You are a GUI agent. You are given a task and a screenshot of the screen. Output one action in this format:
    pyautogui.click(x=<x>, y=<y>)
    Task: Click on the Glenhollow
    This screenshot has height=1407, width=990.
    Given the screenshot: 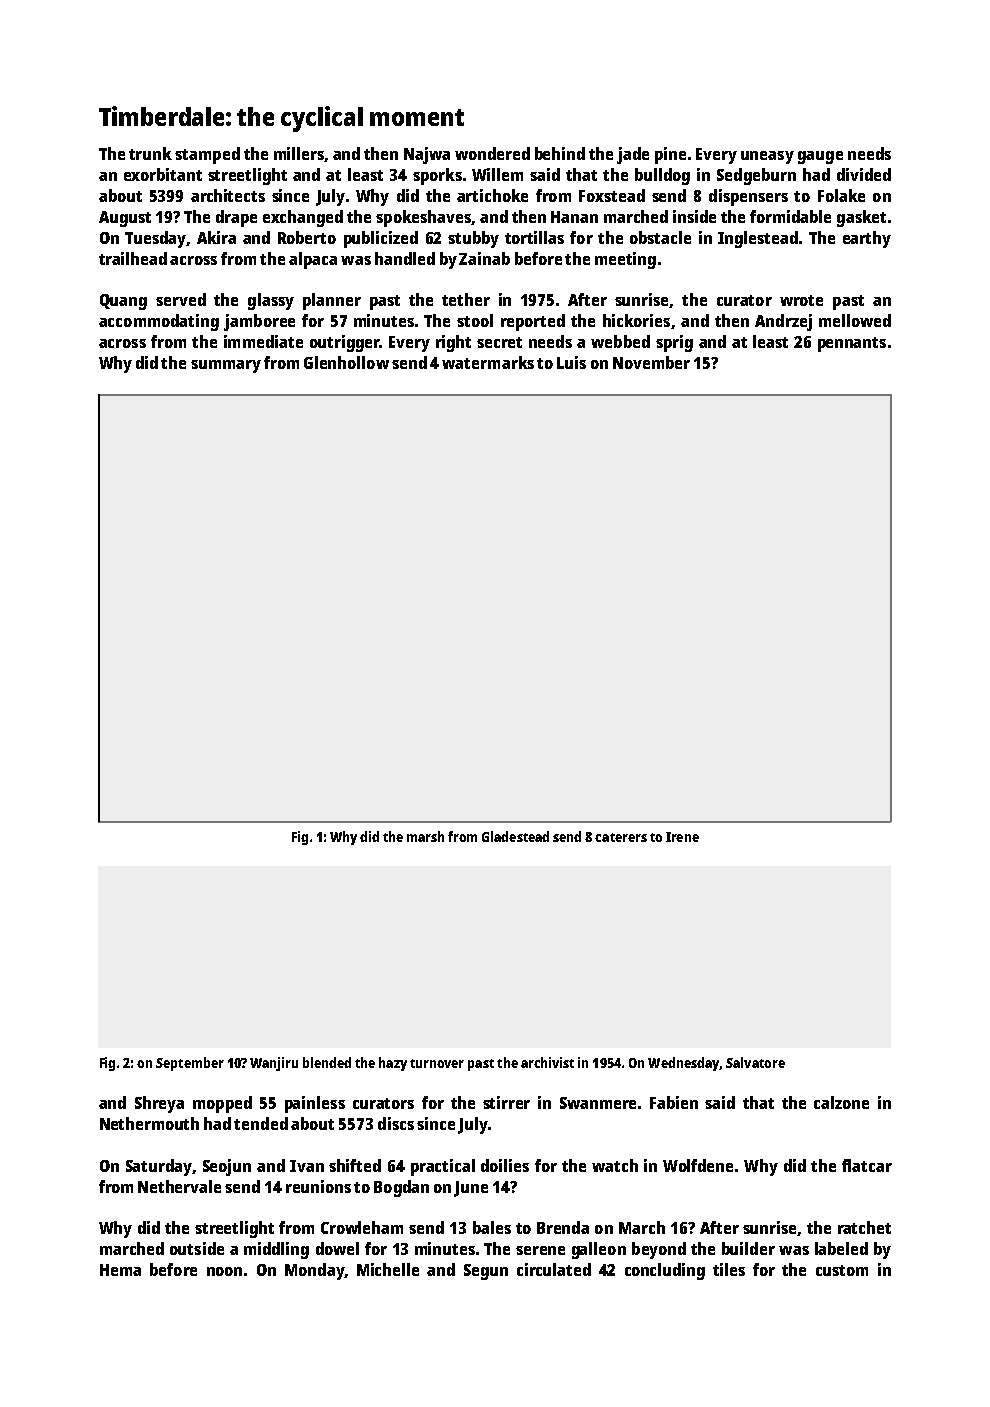 What is the action you would take?
    pyautogui.click(x=346, y=362)
